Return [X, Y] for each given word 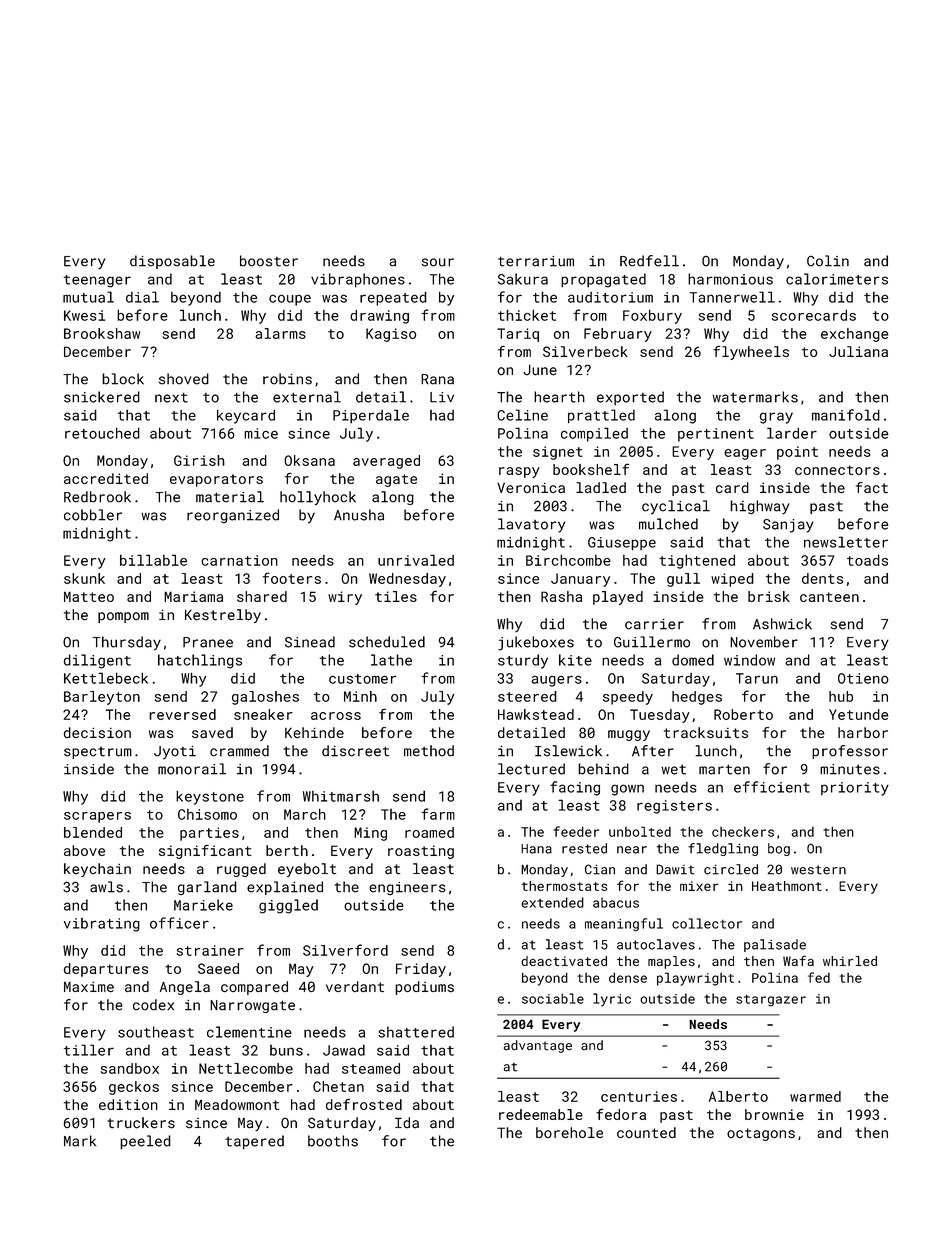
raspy [519, 472]
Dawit [675, 869]
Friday [421, 970]
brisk [769, 596]
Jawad [344, 1050]
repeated [393, 298]
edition [128, 1104]
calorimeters [837, 279]
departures [106, 970]
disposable [172, 262]
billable [153, 560]
